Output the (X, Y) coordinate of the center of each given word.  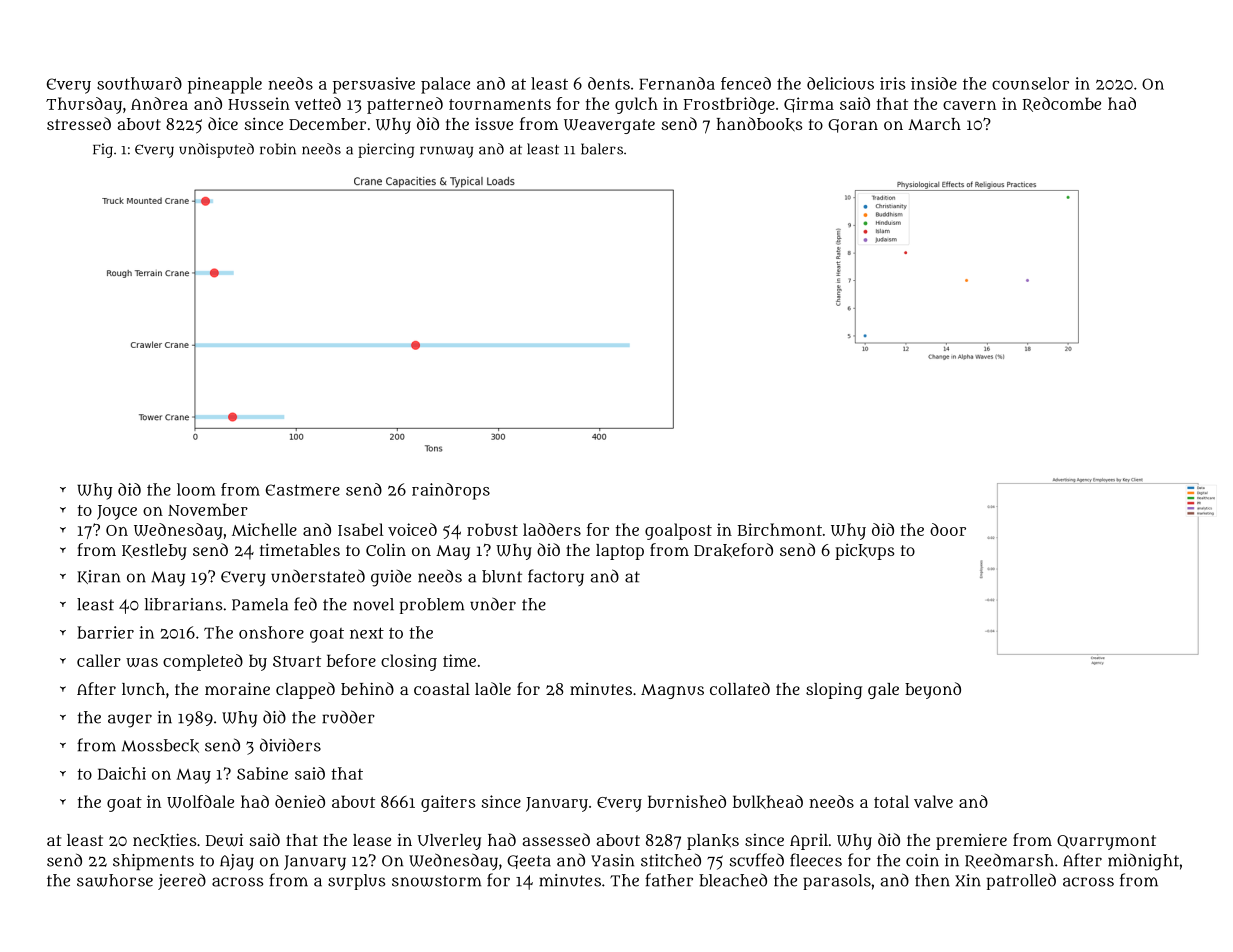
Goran (853, 126)
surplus (356, 882)
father (669, 880)
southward (139, 83)
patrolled (1021, 882)
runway (446, 152)
